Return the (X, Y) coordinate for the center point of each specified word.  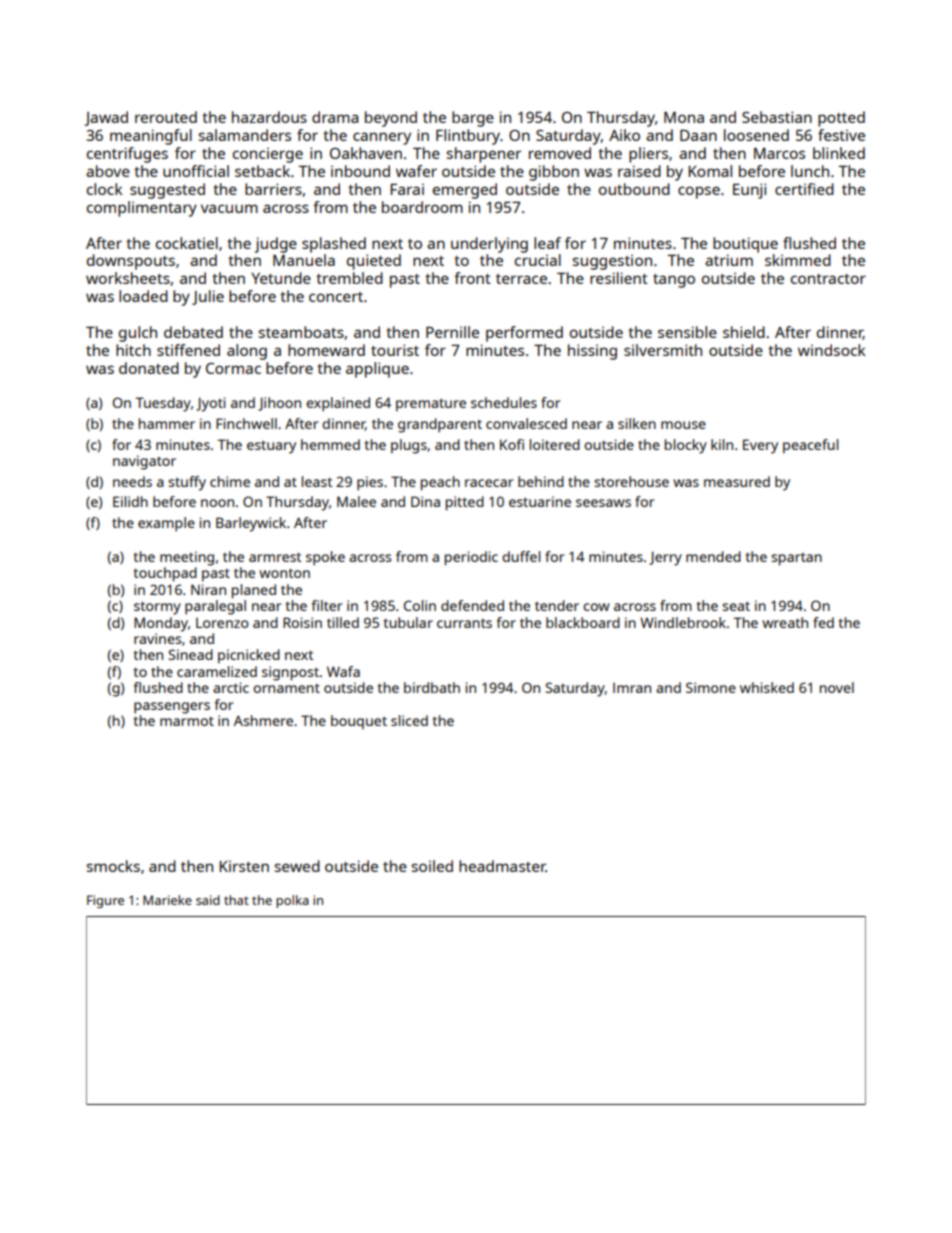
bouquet (359, 722)
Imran (632, 688)
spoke (325, 558)
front (472, 278)
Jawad (106, 118)
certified (804, 189)
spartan (796, 559)
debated (193, 332)
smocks (113, 866)
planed (254, 591)
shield (744, 332)
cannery (382, 138)
